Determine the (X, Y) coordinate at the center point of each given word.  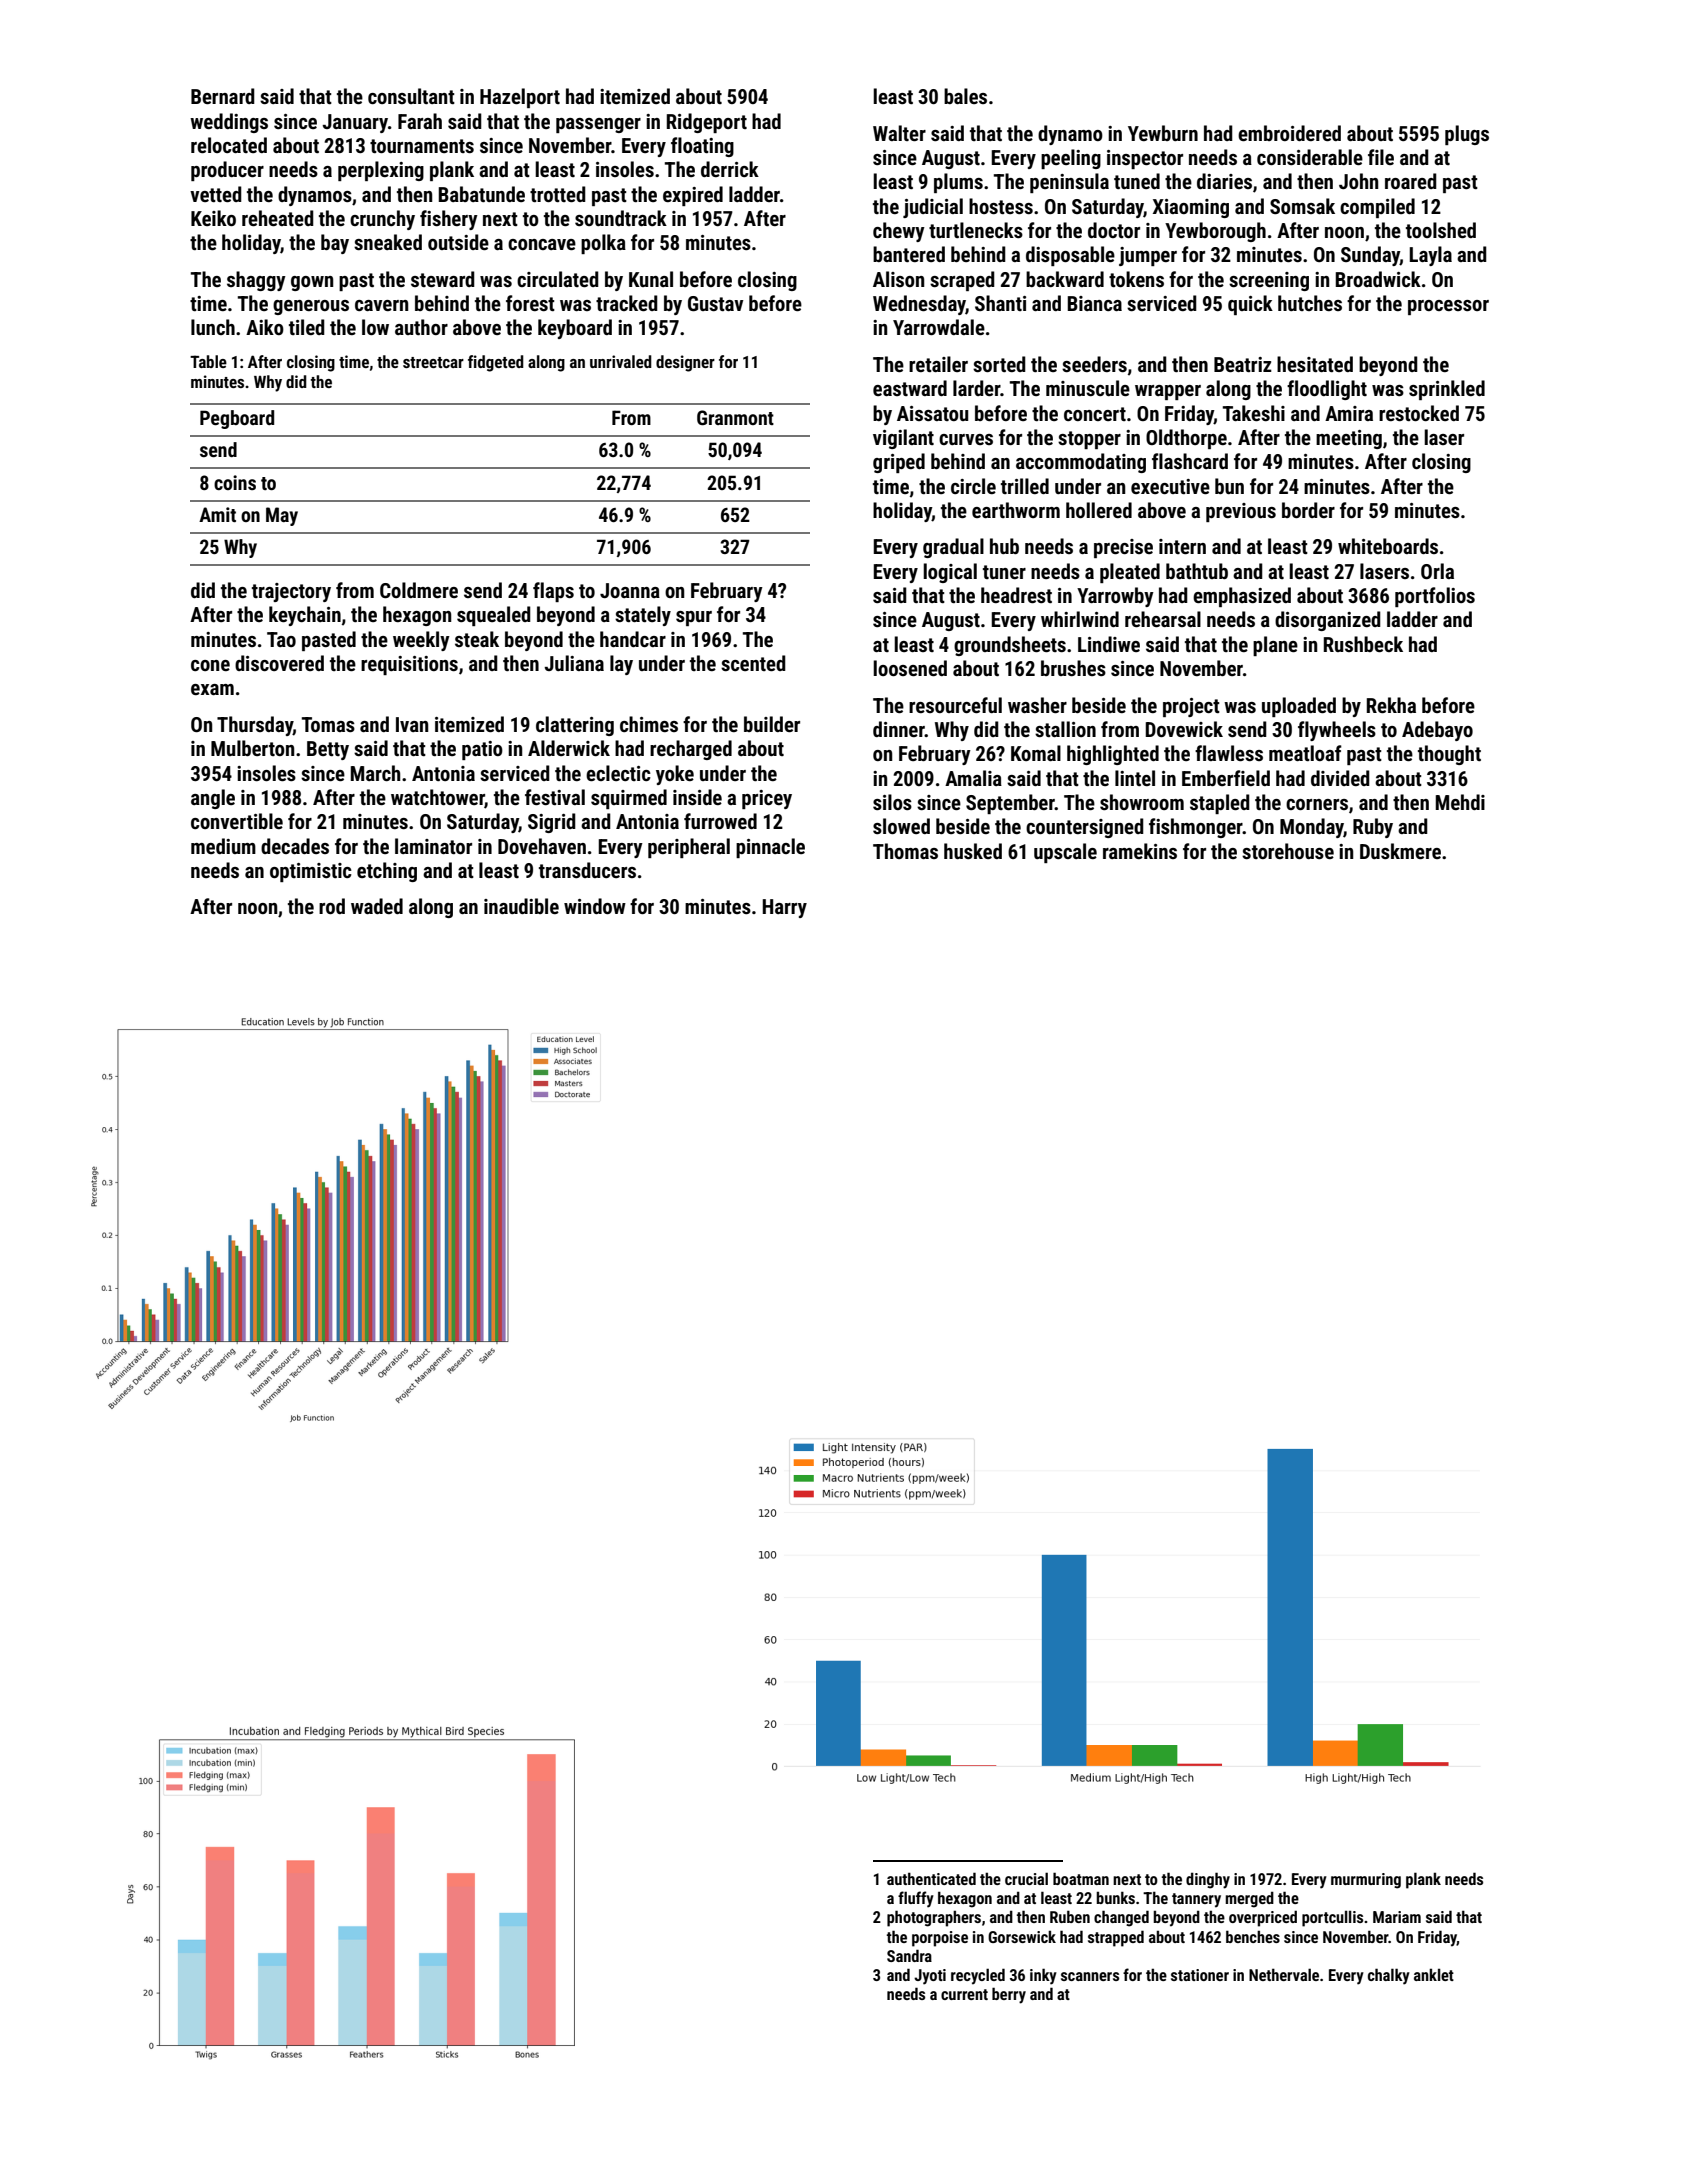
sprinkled (1447, 390)
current (964, 1994)
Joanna (630, 590)
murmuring (1366, 1881)
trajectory (291, 592)
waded (377, 906)
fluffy (916, 1899)
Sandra (909, 1955)
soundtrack (621, 218)
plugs (1467, 135)
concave (542, 244)
